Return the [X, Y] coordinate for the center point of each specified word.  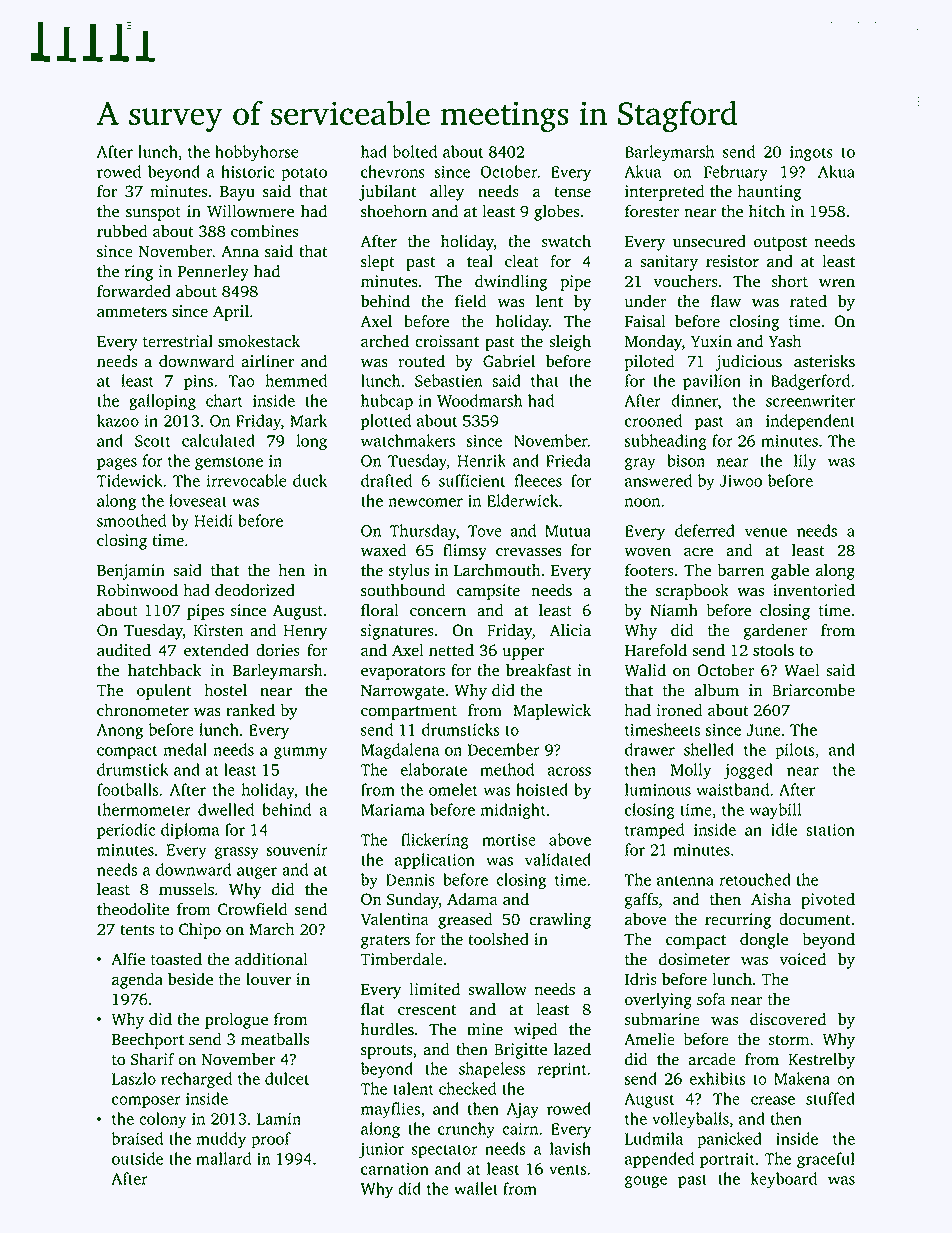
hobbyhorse [257, 153]
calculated [218, 440]
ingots [811, 154]
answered [658, 480]
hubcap [387, 402]
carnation [395, 1169]
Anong [120, 732]
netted [451, 650]
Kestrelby [821, 1061]
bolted [414, 151]
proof [271, 1140]
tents [137, 930]
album [716, 690]
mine [485, 1029]
